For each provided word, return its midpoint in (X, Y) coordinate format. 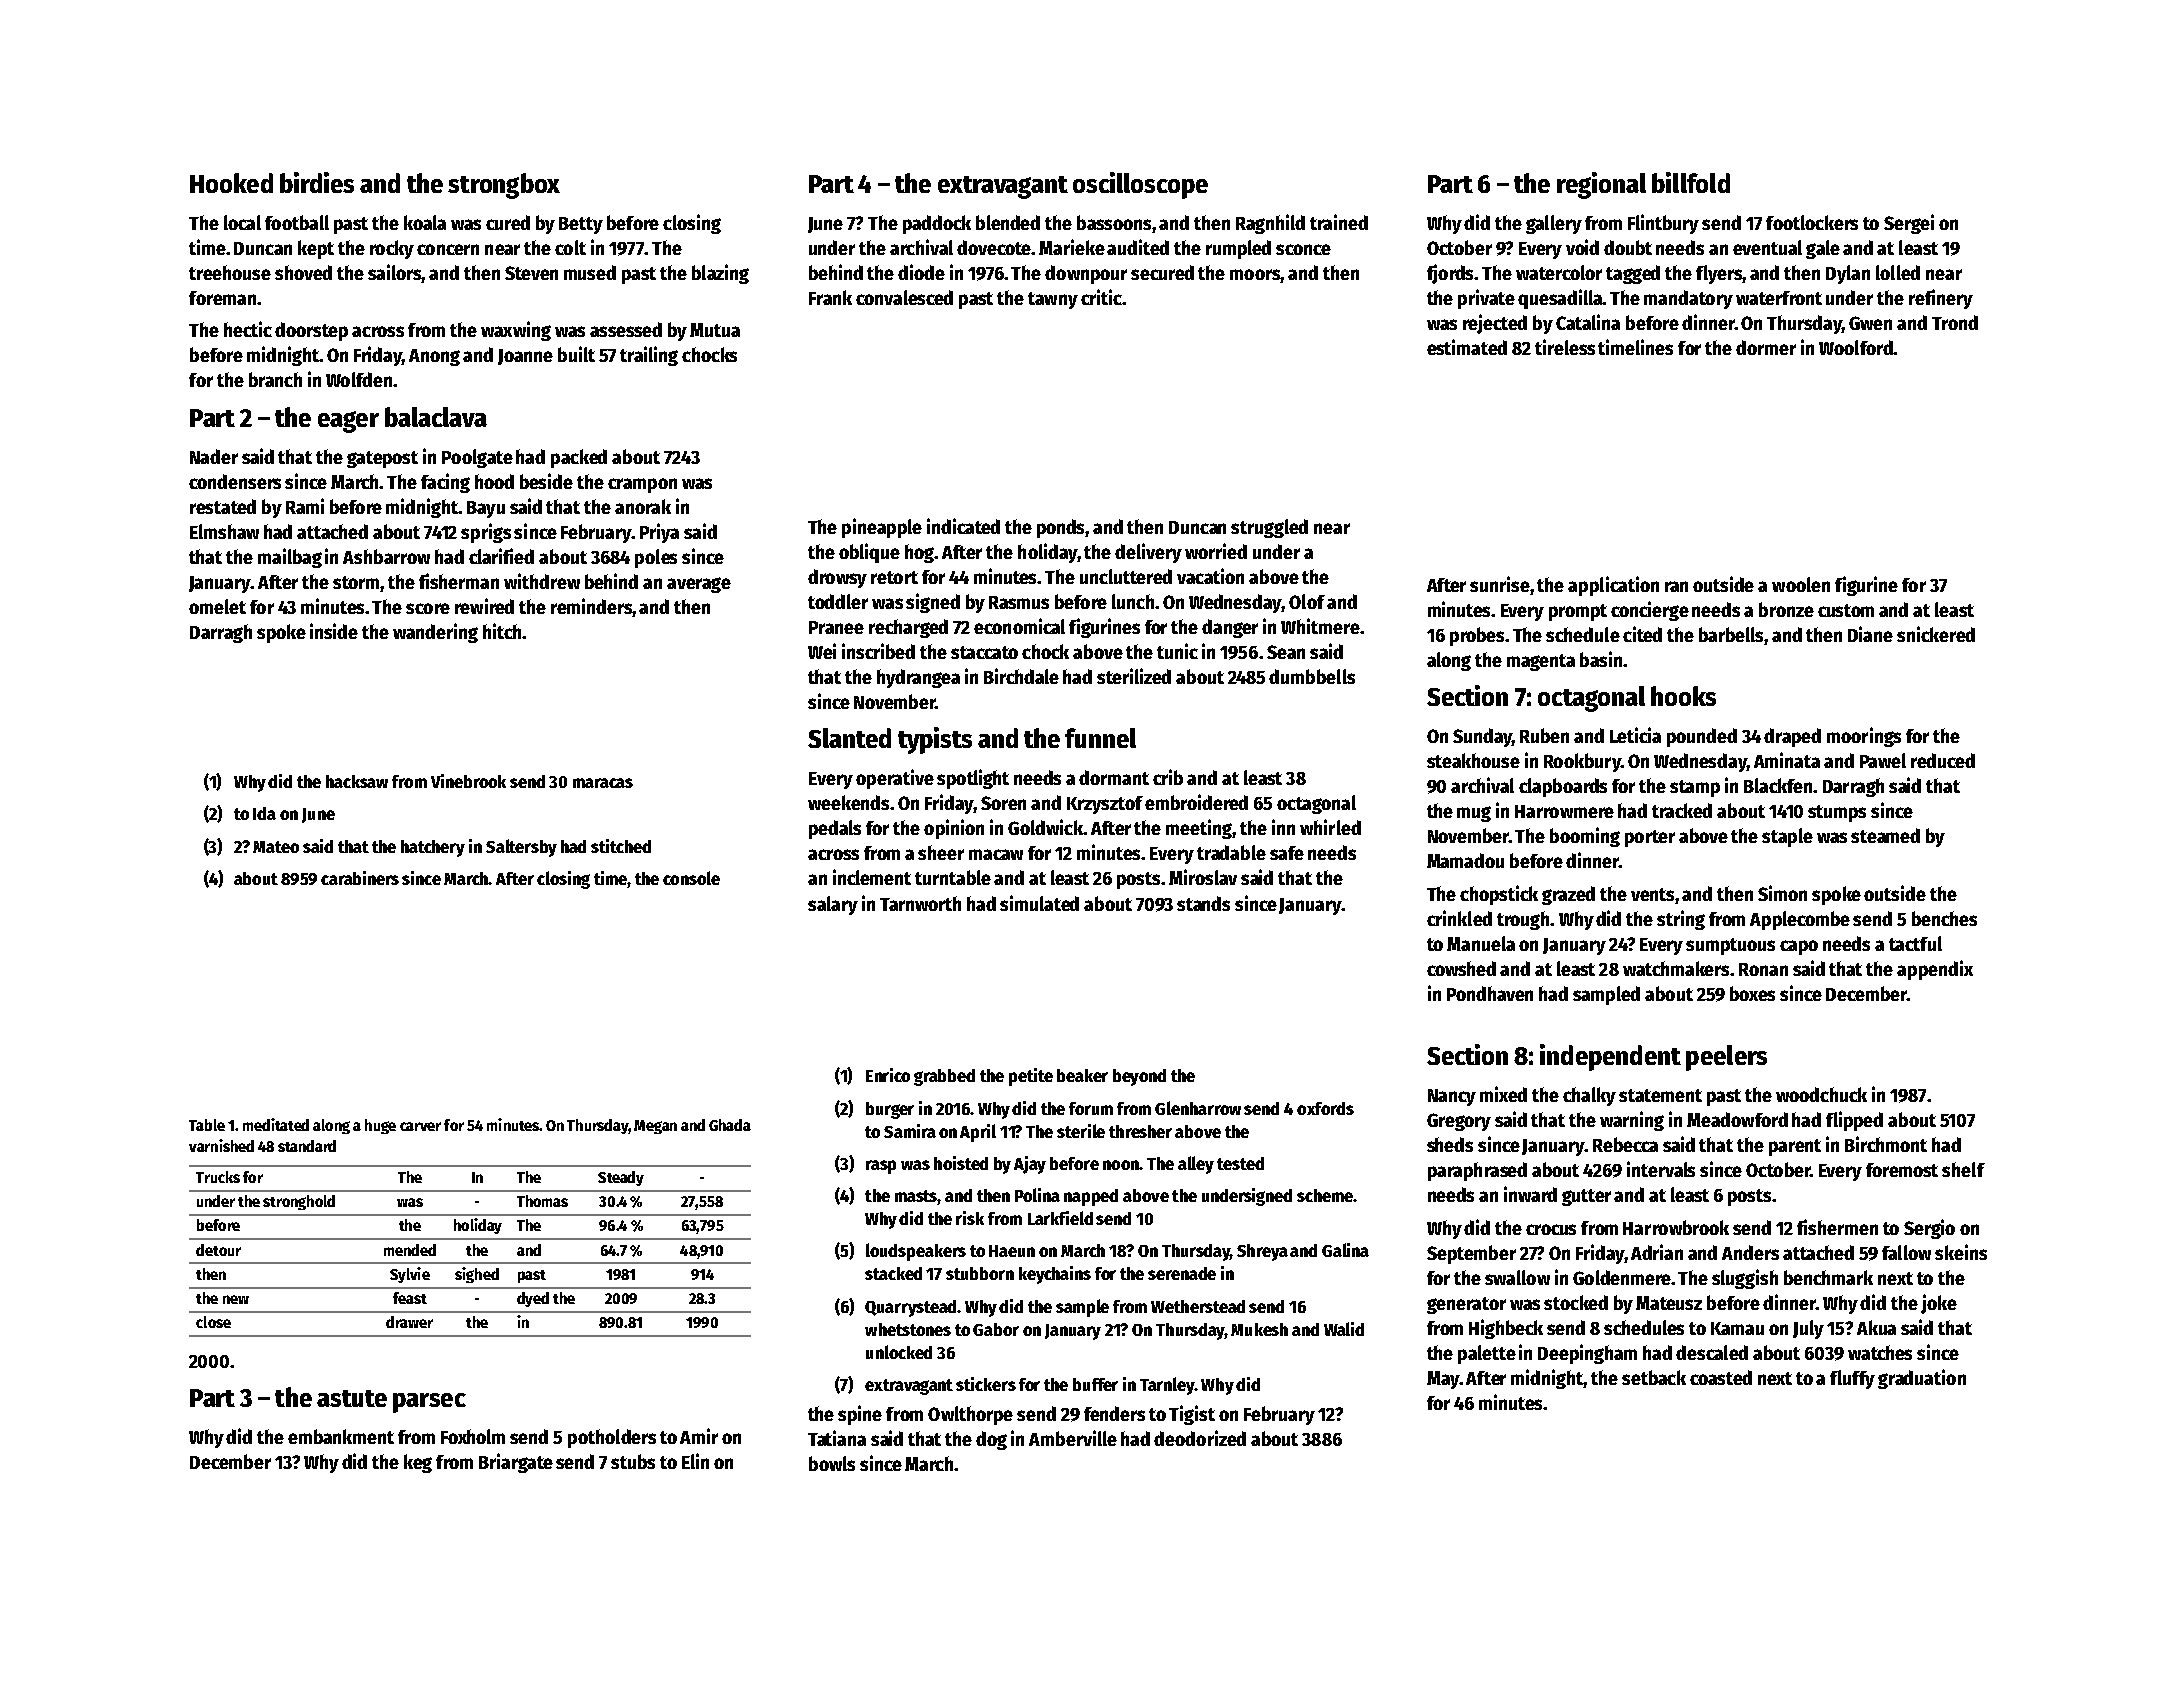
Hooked (231, 183)
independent (1610, 1057)
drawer (409, 1322)
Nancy (1452, 1097)
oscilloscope (1140, 185)
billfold (1691, 182)
